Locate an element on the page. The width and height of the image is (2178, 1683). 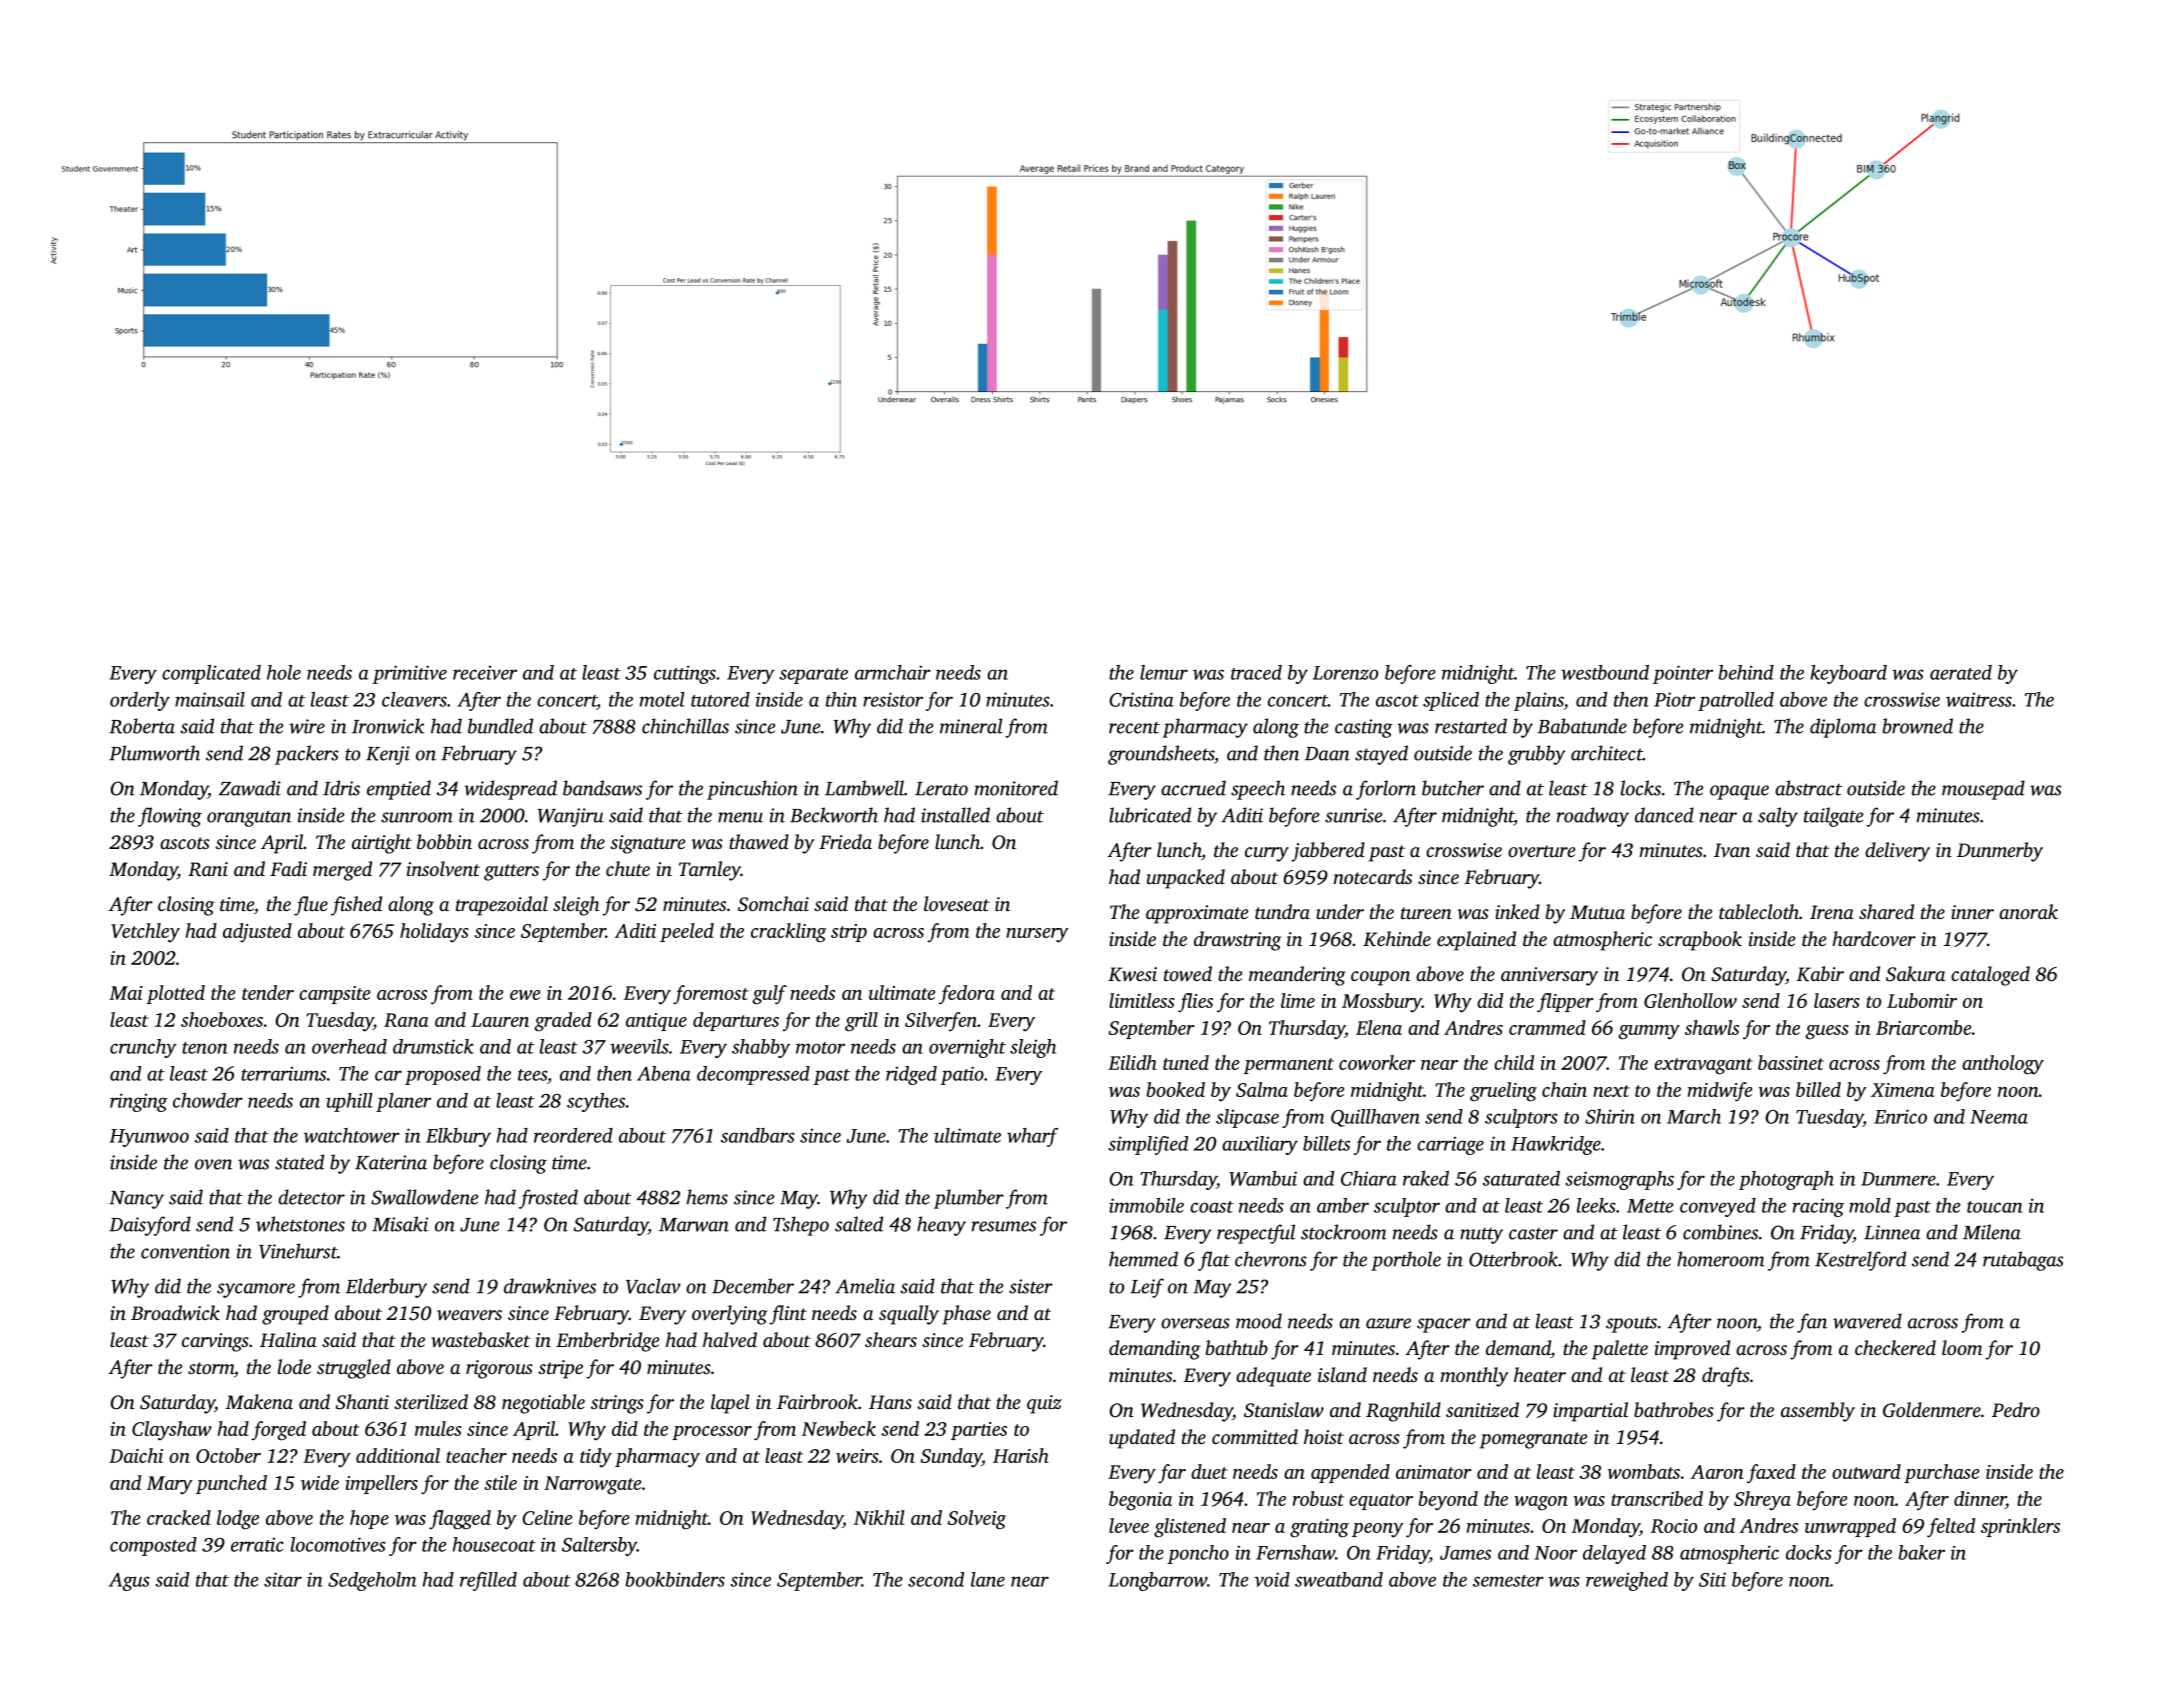
loveseat is located at coordinates (957, 903).
